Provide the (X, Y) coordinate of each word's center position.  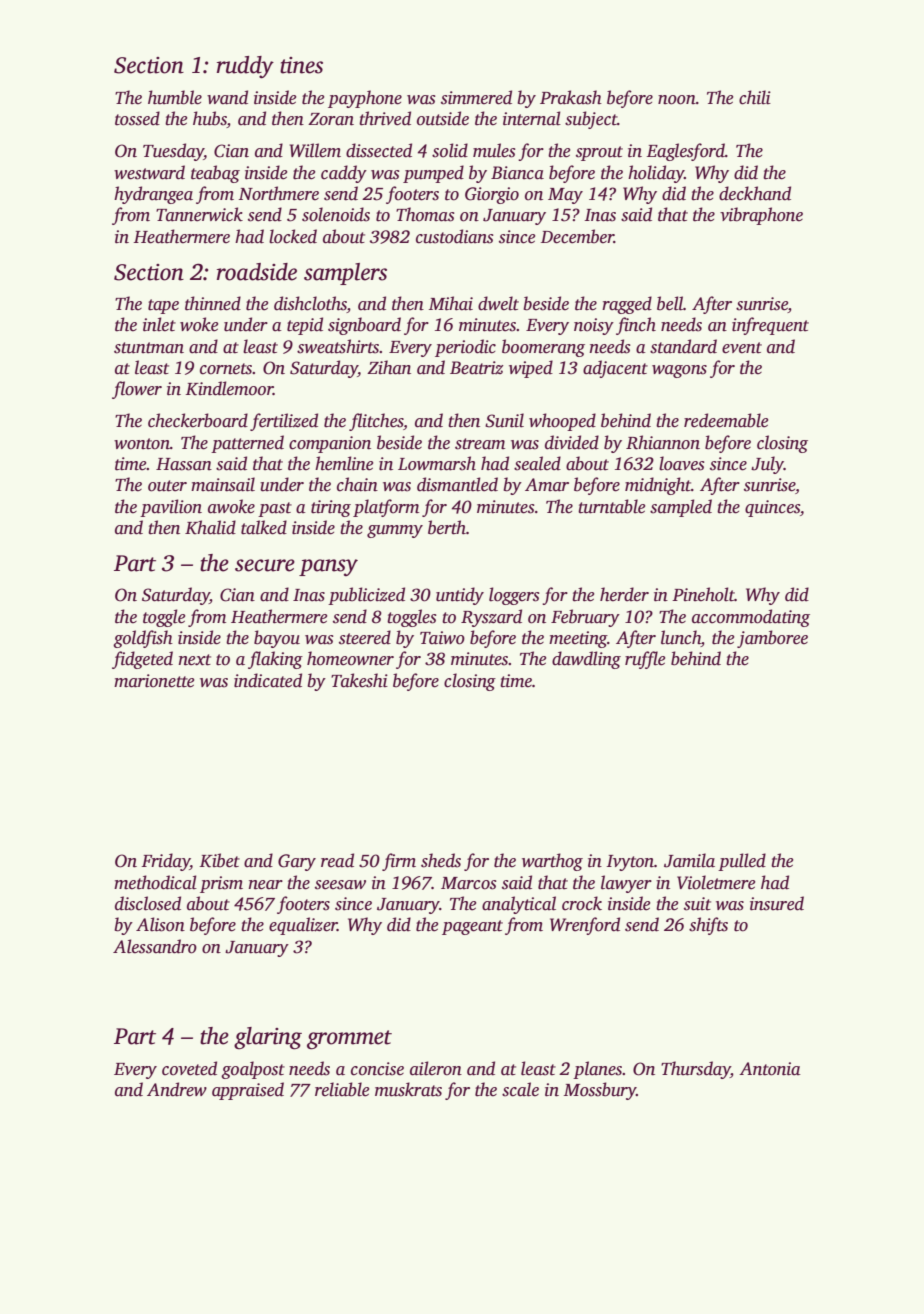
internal (532, 118)
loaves (681, 463)
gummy (395, 531)
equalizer (303, 926)
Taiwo (442, 638)
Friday (165, 862)
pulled (742, 862)
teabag (215, 174)
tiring (331, 508)
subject (591, 120)
